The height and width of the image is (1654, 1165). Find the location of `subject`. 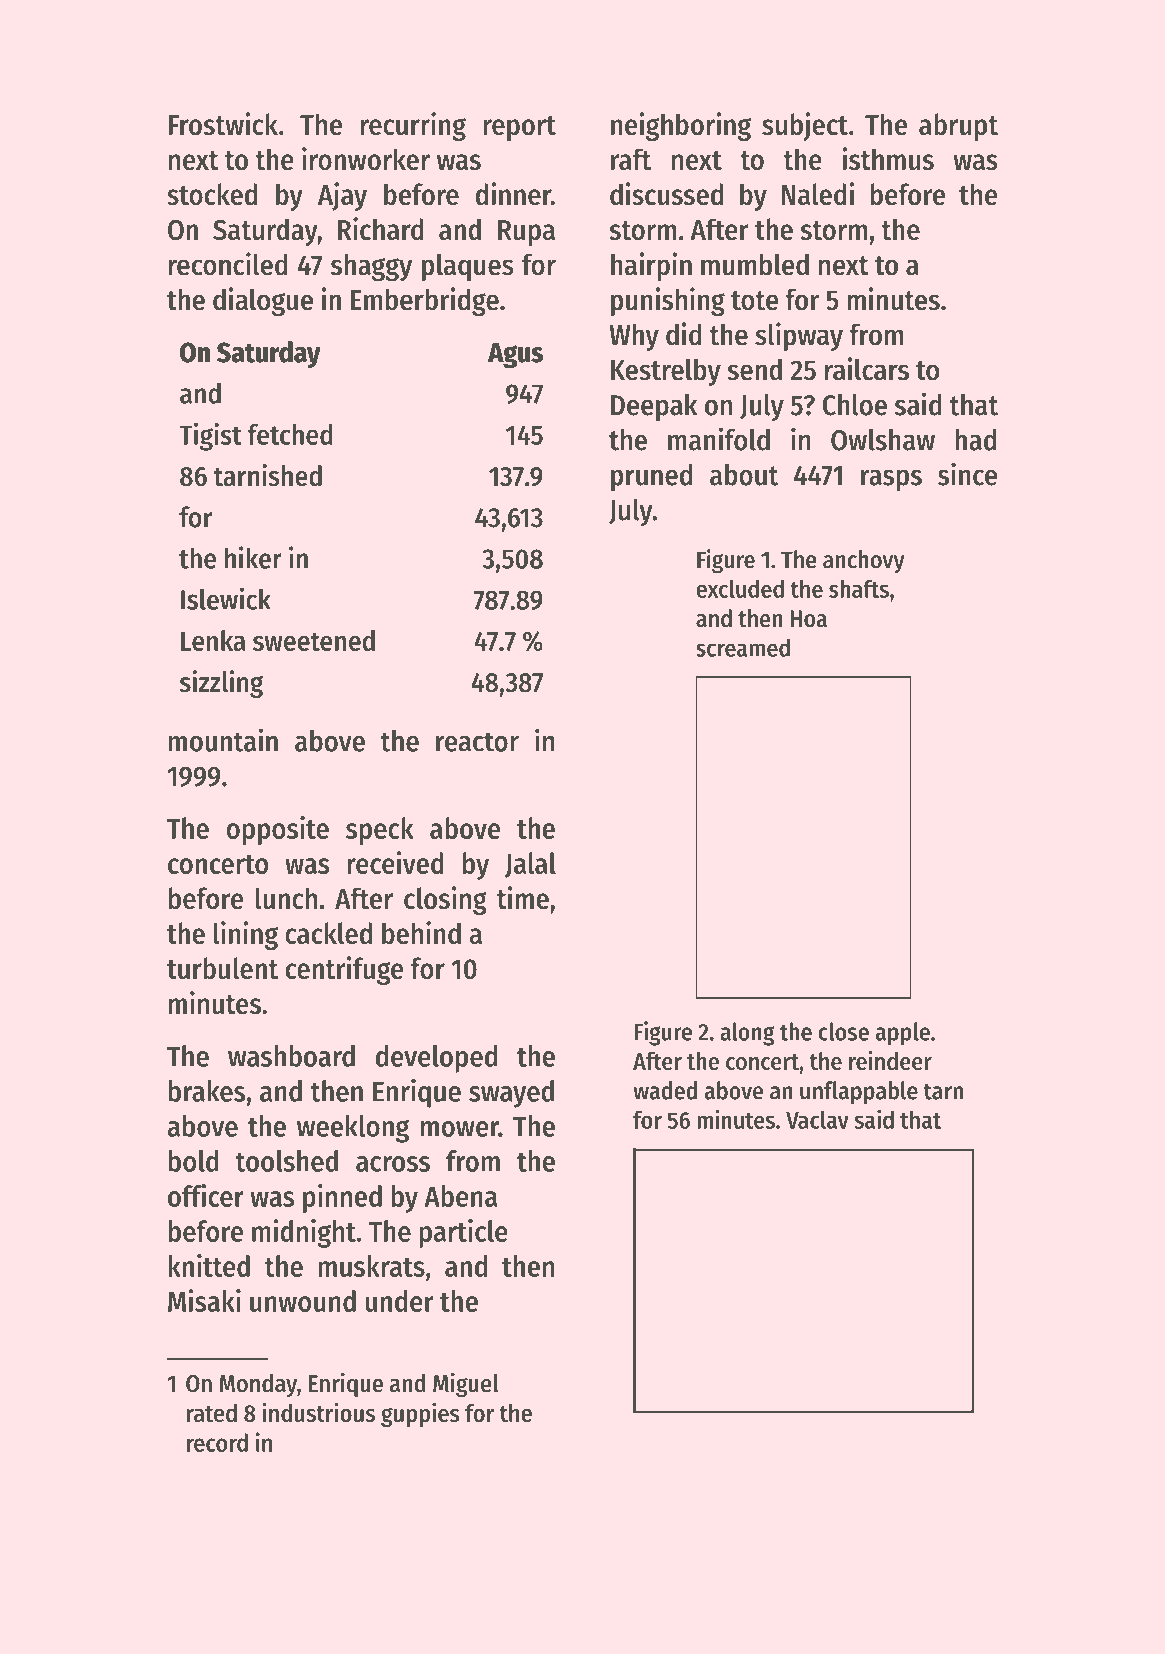

subject is located at coordinates (805, 126).
